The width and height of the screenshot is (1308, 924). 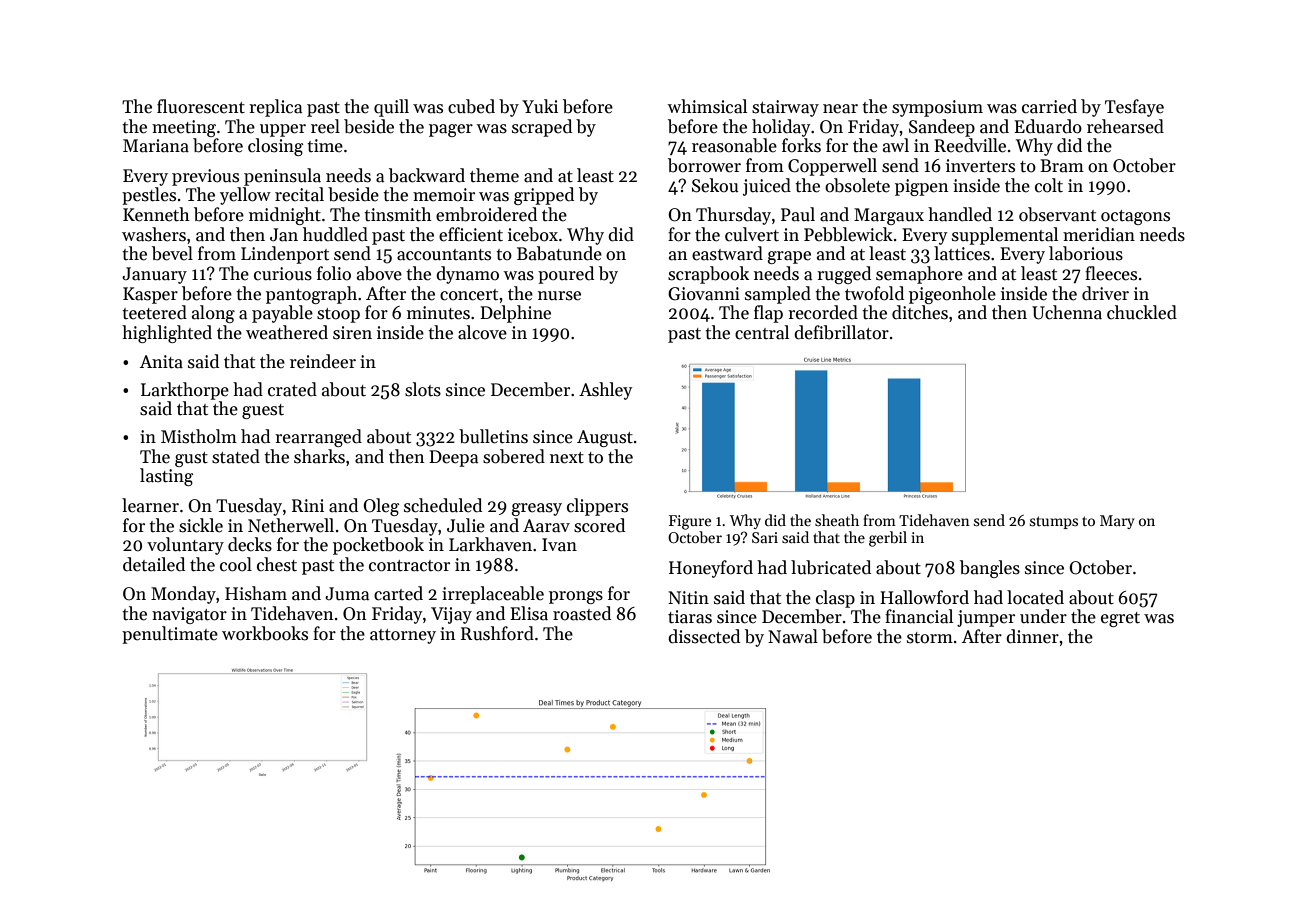 I want to click on penultimate, so click(x=170, y=635).
